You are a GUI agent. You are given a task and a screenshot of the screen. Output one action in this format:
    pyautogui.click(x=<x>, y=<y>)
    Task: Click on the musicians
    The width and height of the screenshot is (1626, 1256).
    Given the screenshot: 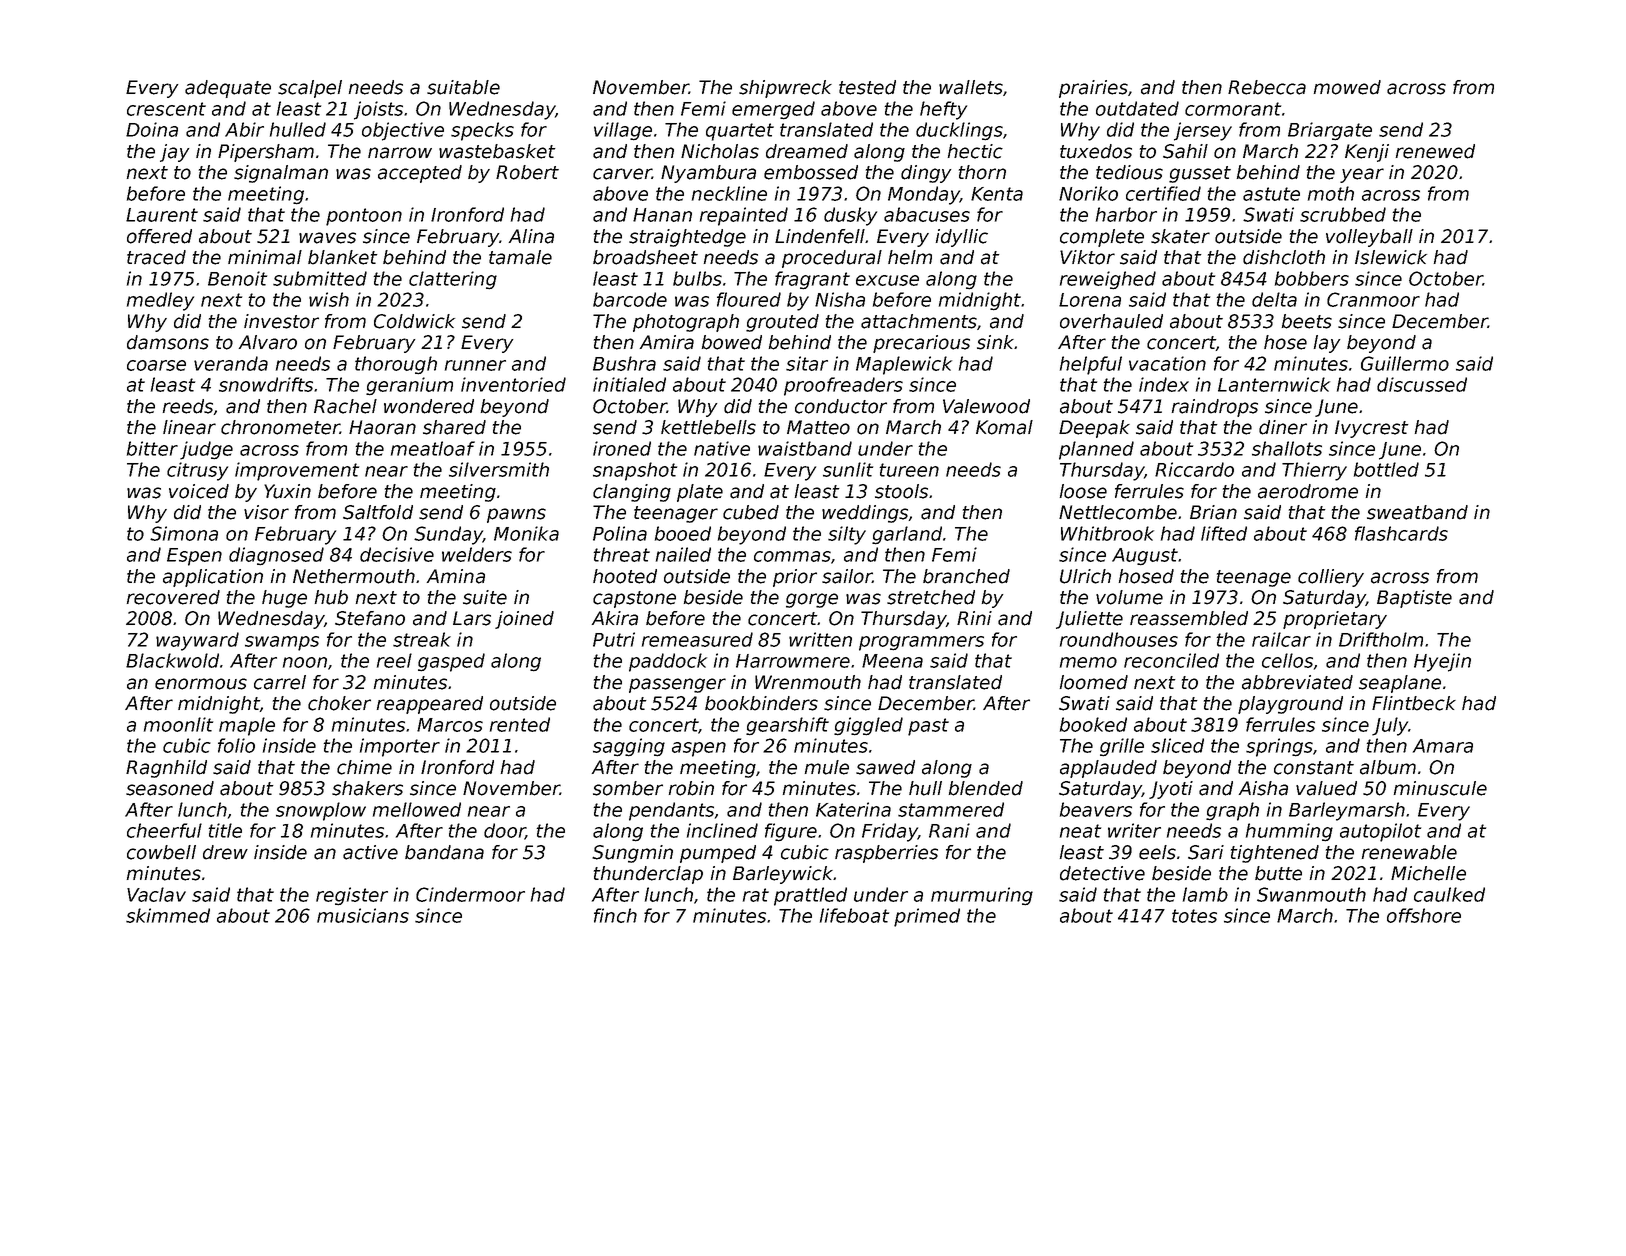 What is the action you would take?
    pyautogui.click(x=363, y=915)
